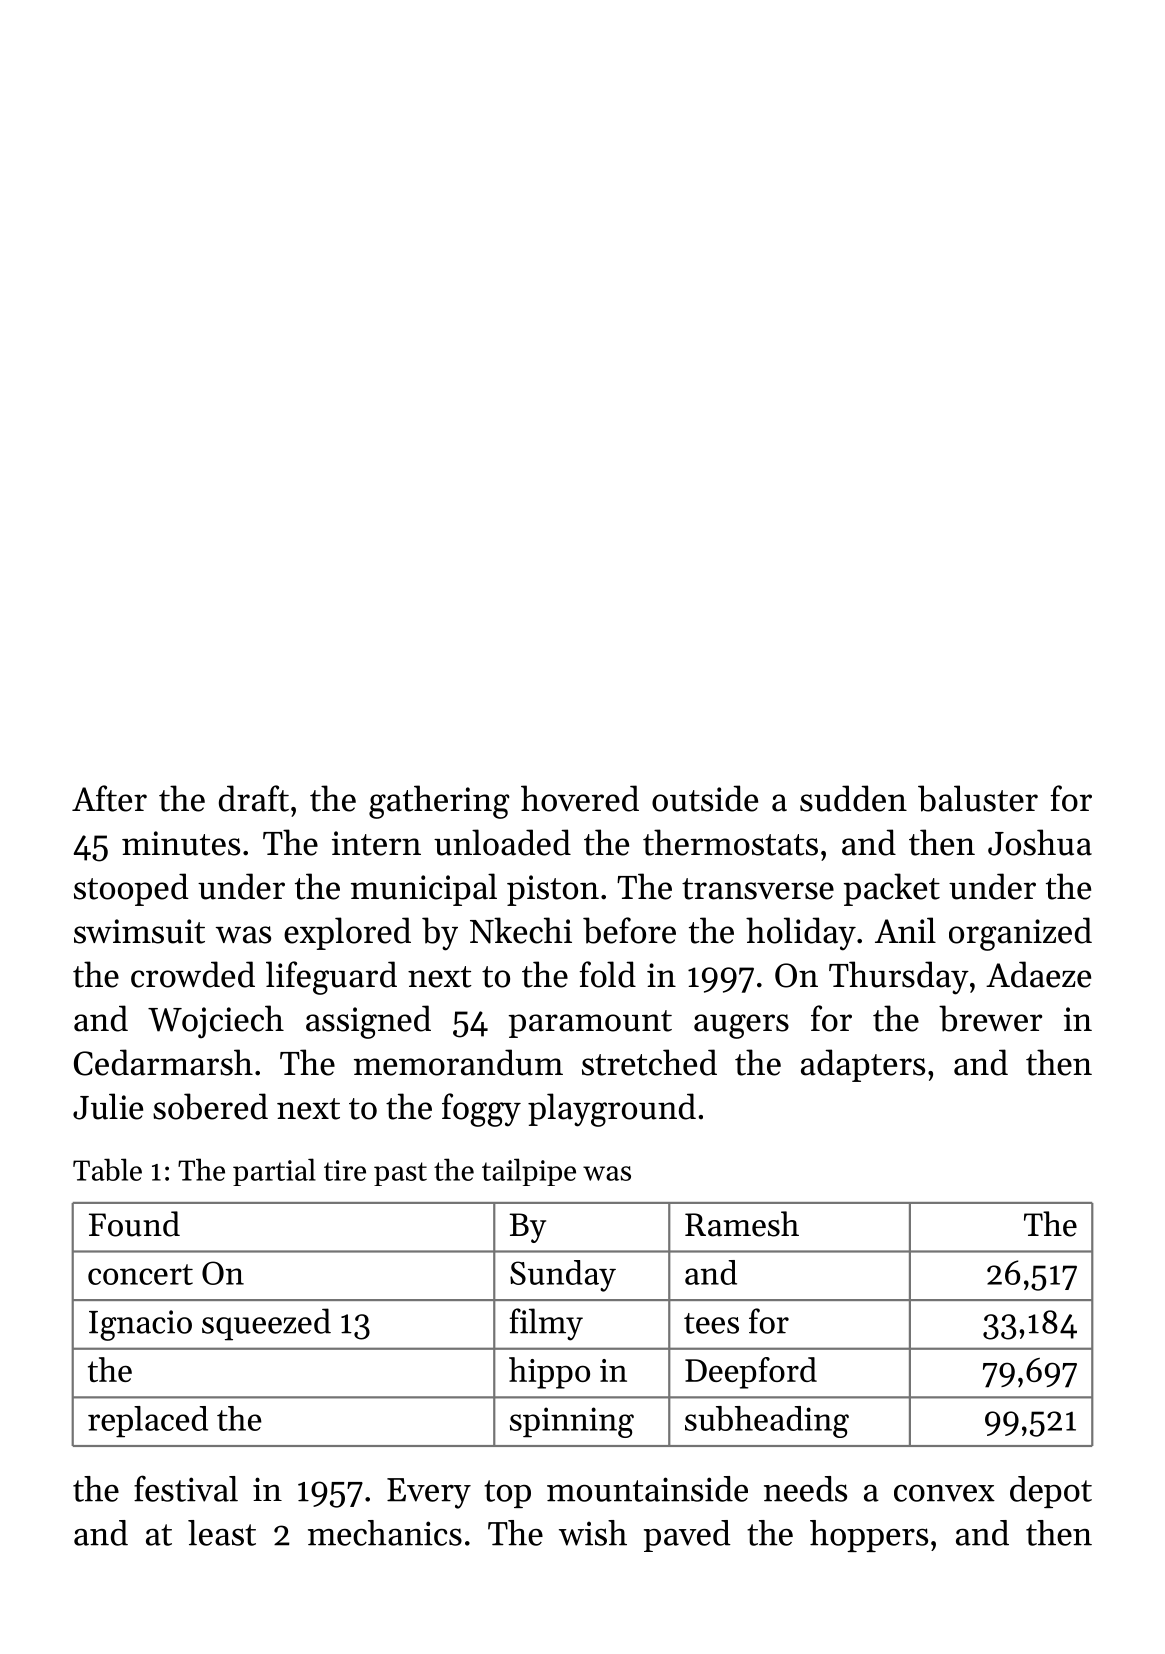 The width and height of the screenshot is (1165, 1654). I want to click on festival, so click(186, 1488).
